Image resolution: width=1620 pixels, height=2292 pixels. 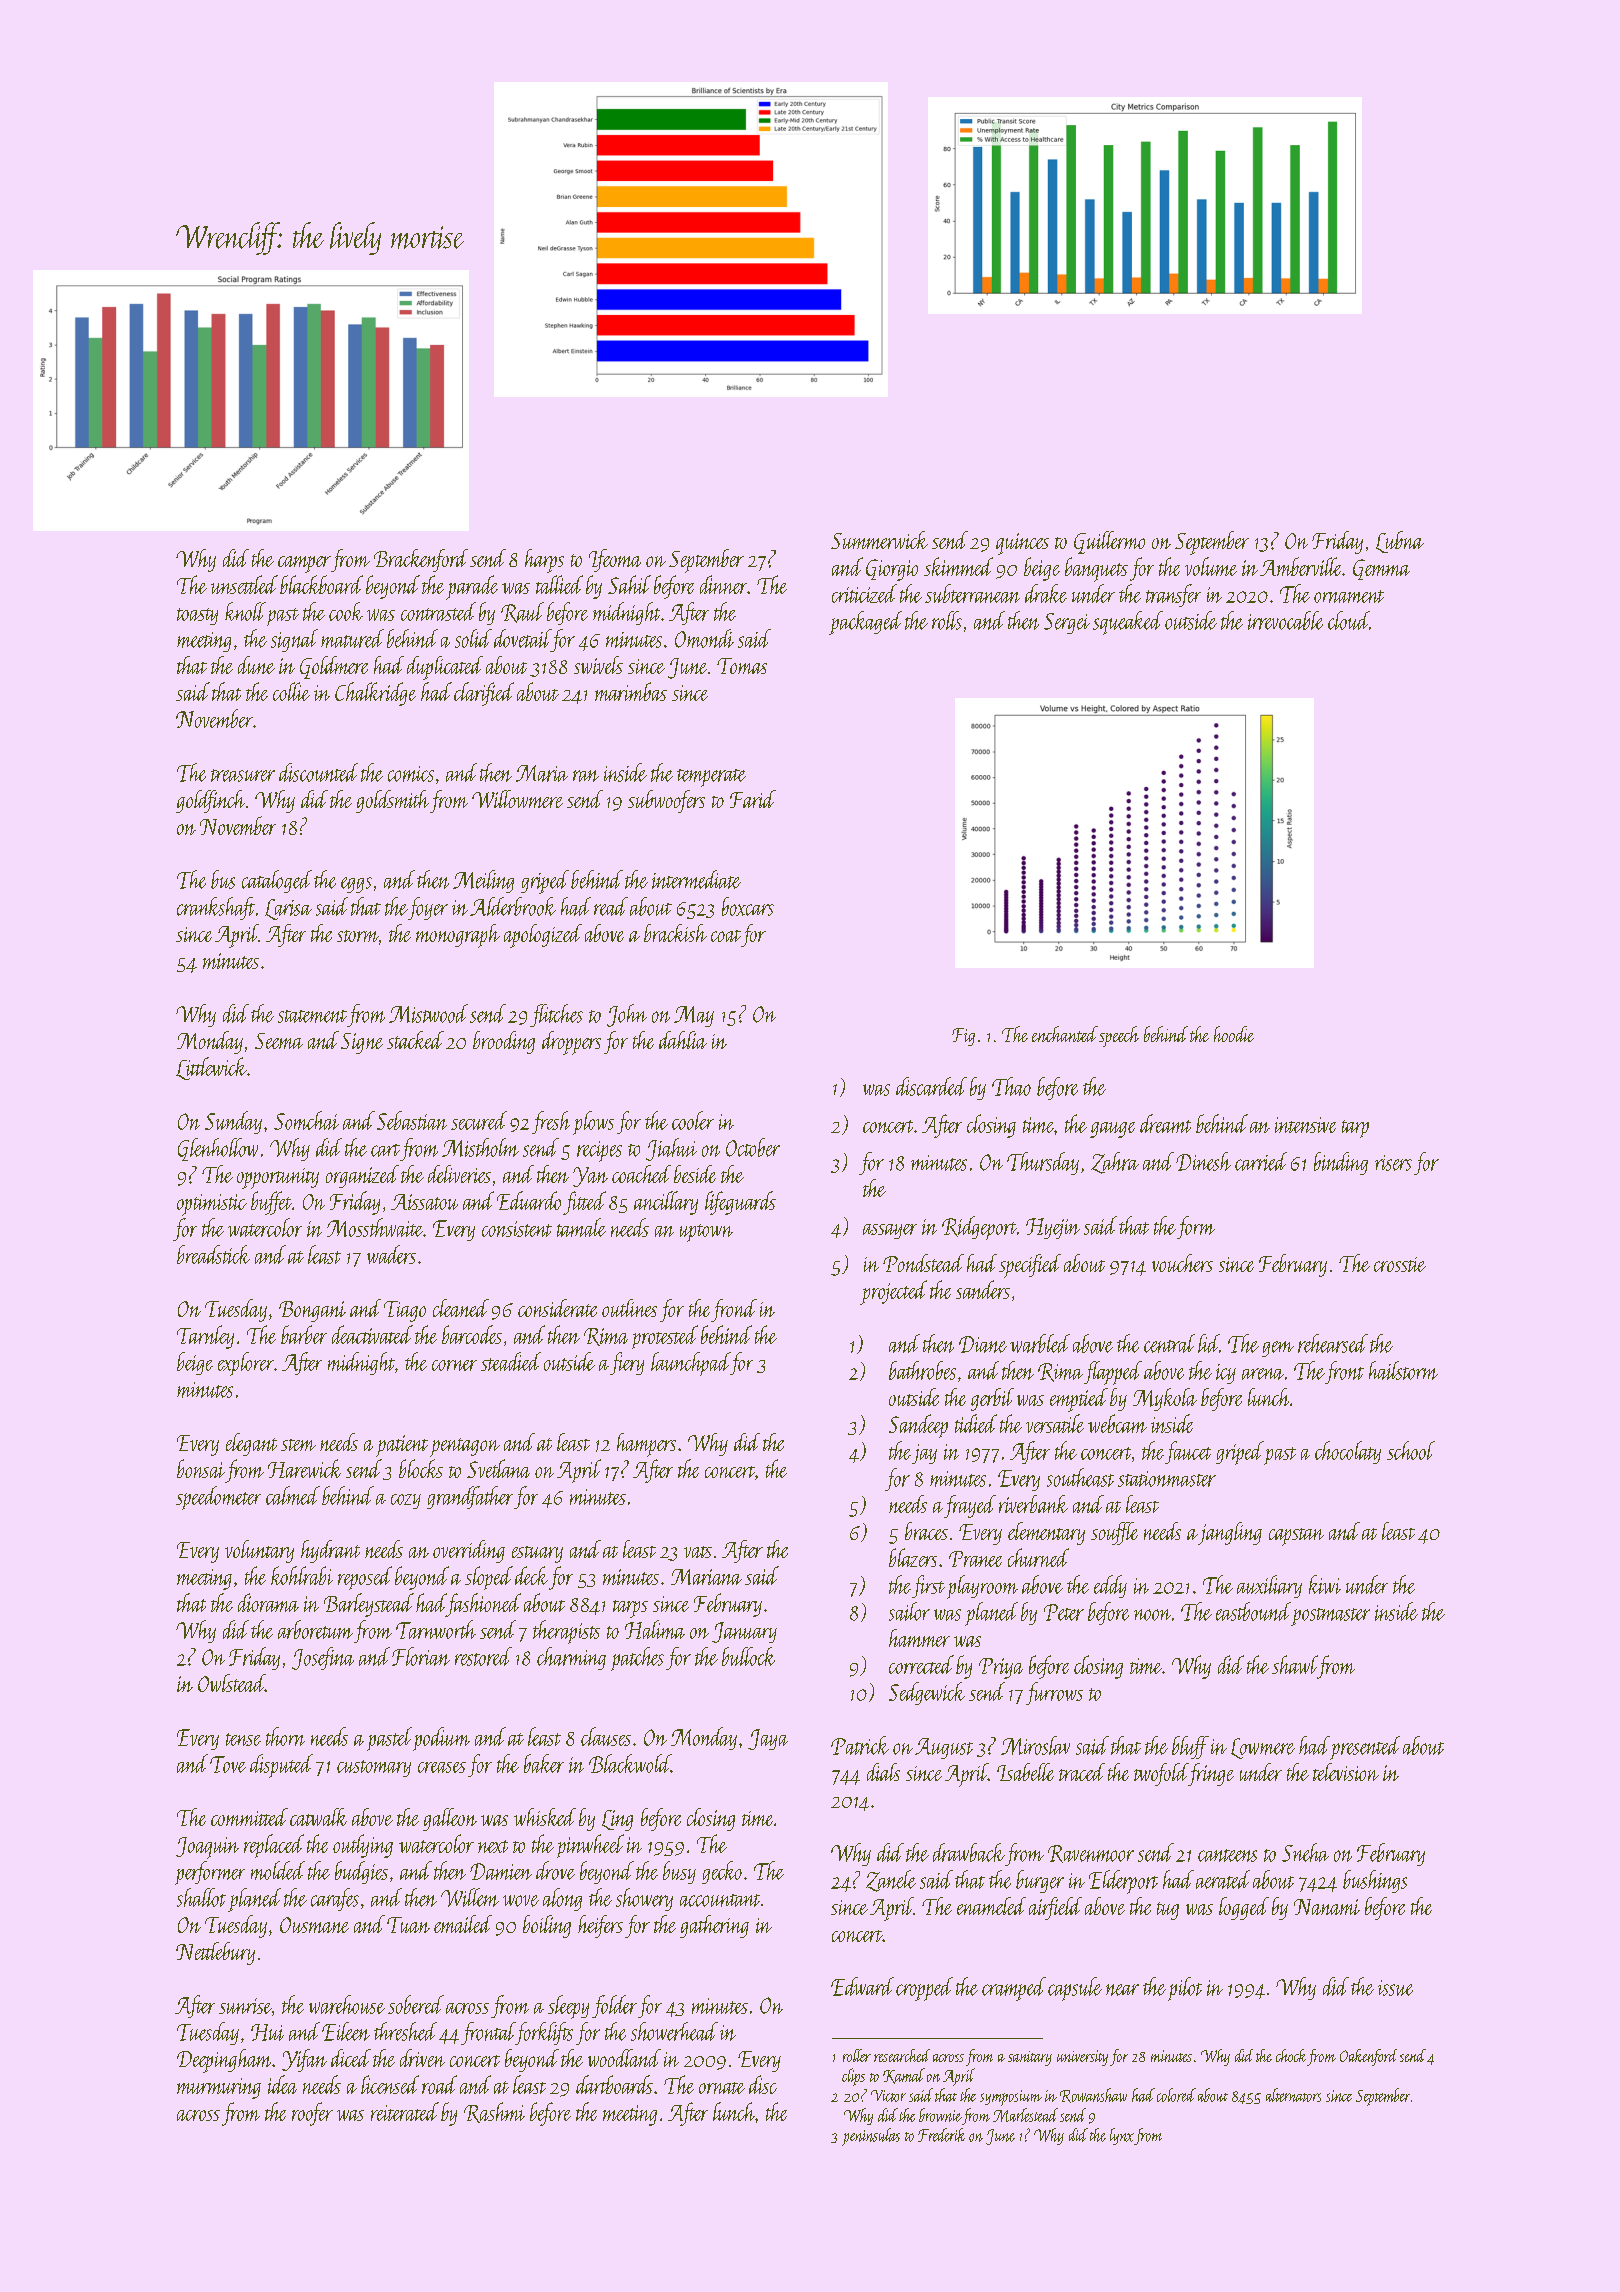 I want to click on brownie, so click(x=940, y=2115).
